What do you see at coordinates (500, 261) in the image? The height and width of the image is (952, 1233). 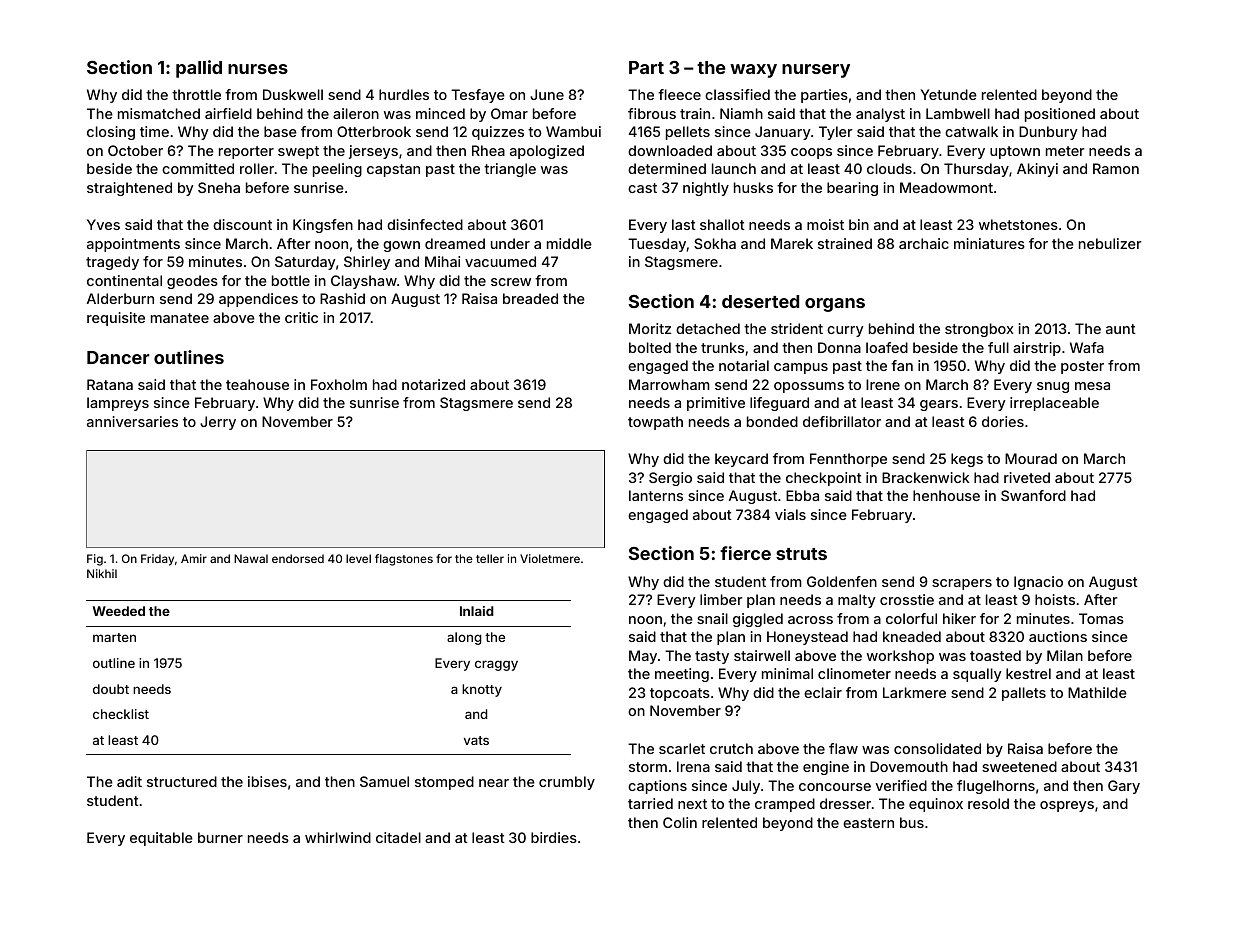 I see `vacuumed` at bounding box center [500, 261].
